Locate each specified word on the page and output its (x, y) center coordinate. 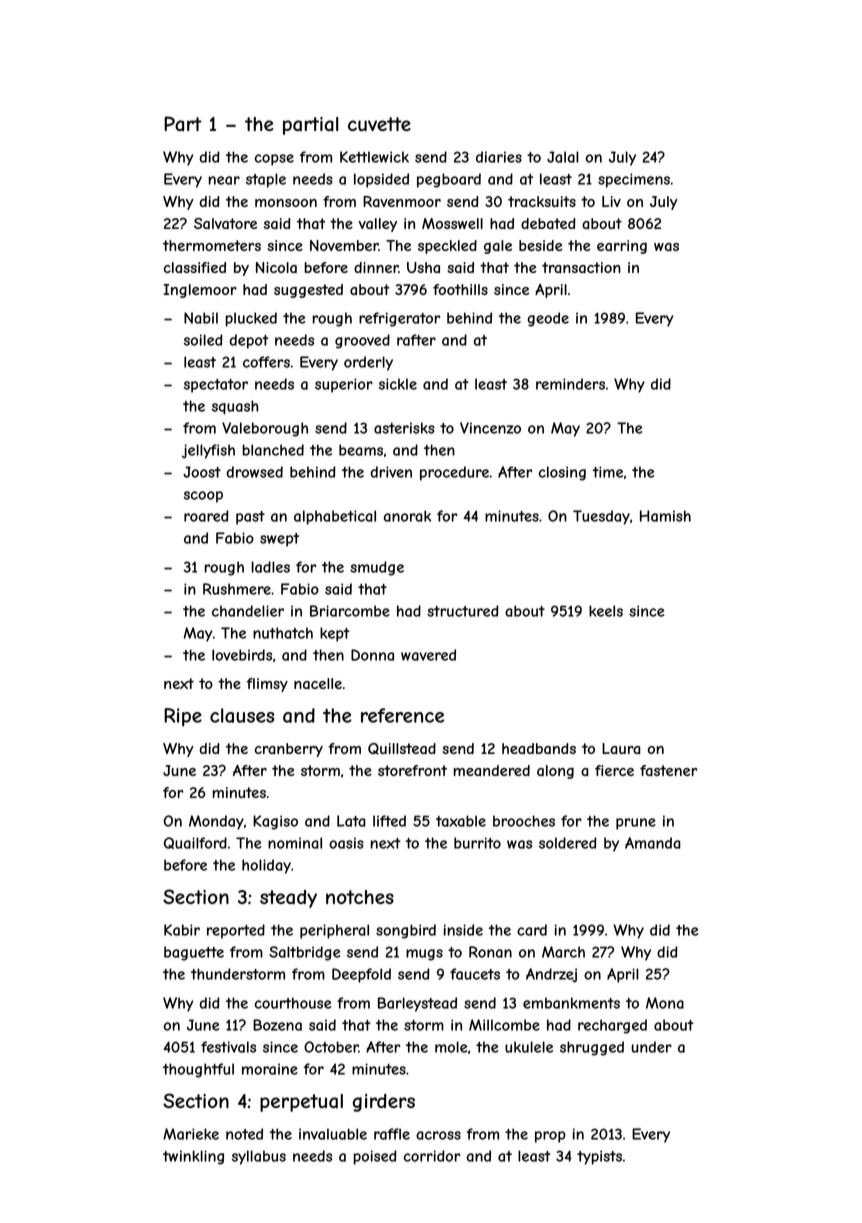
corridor (432, 1156)
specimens (634, 180)
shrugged (592, 1048)
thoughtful (198, 1070)
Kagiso (275, 822)
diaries (499, 157)
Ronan (490, 952)
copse (274, 160)
